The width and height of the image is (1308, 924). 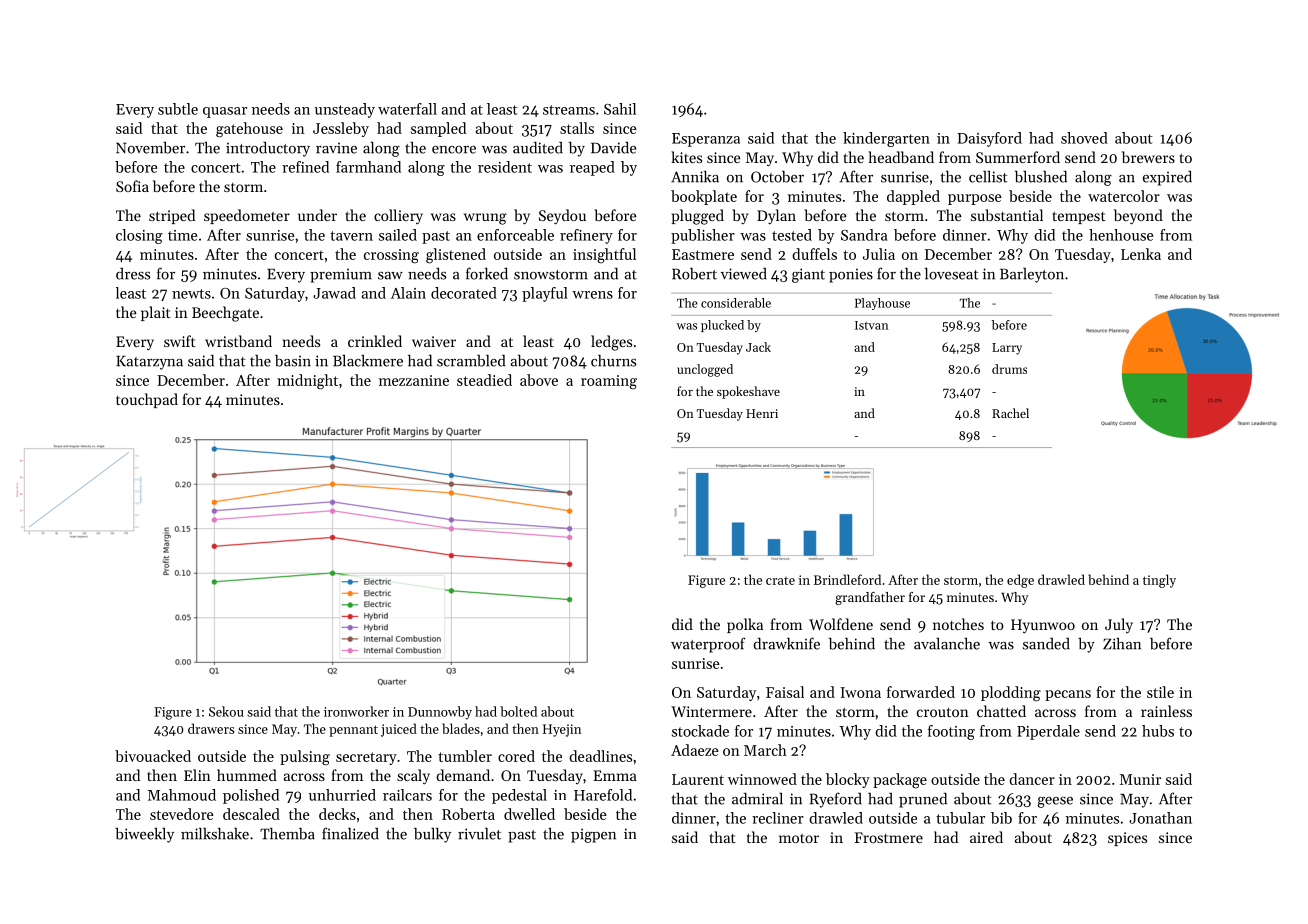 I want to click on pulsing, so click(x=305, y=758).
